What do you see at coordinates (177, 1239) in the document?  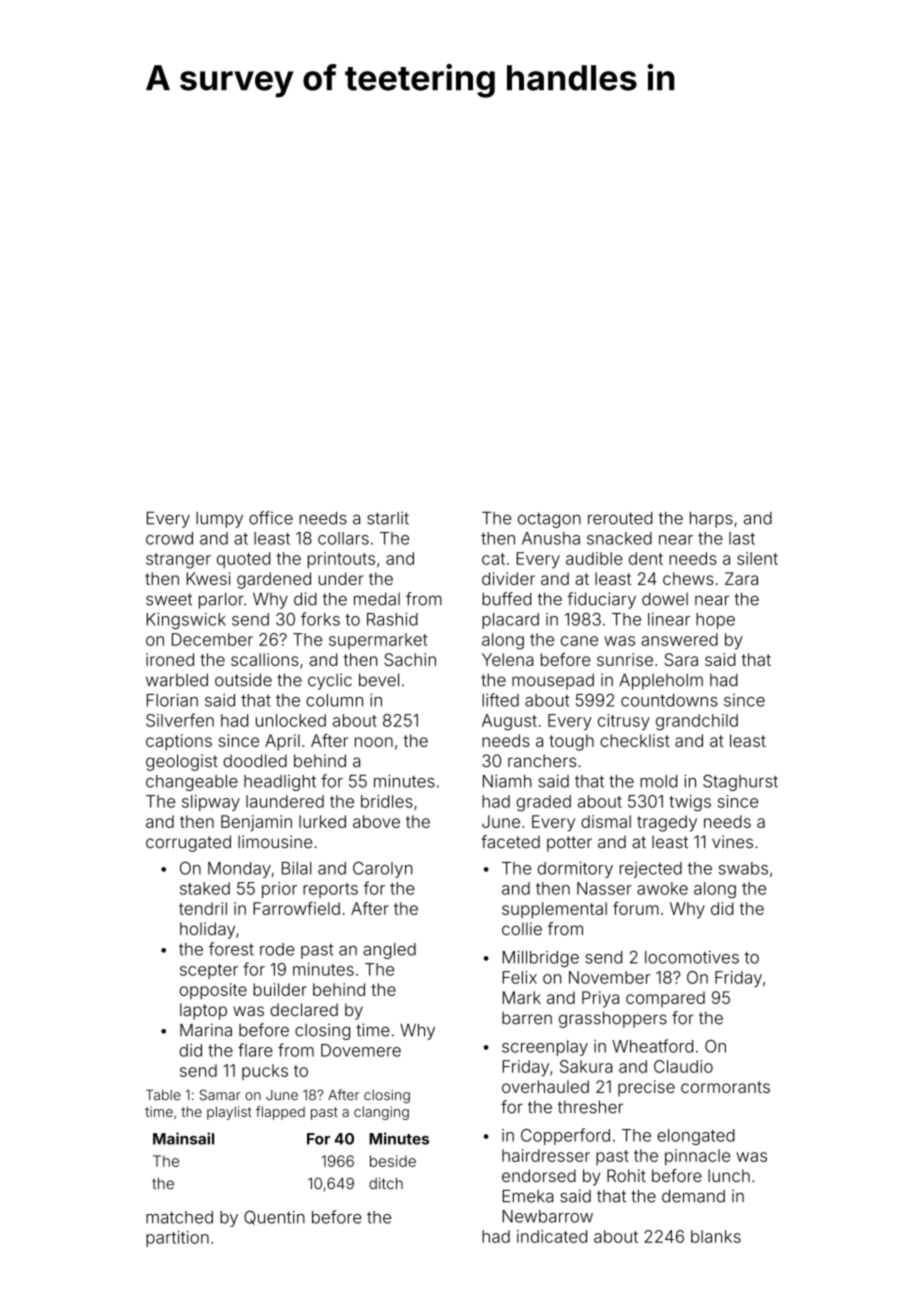 I see `partition` at bounding box center [177, 1239].
